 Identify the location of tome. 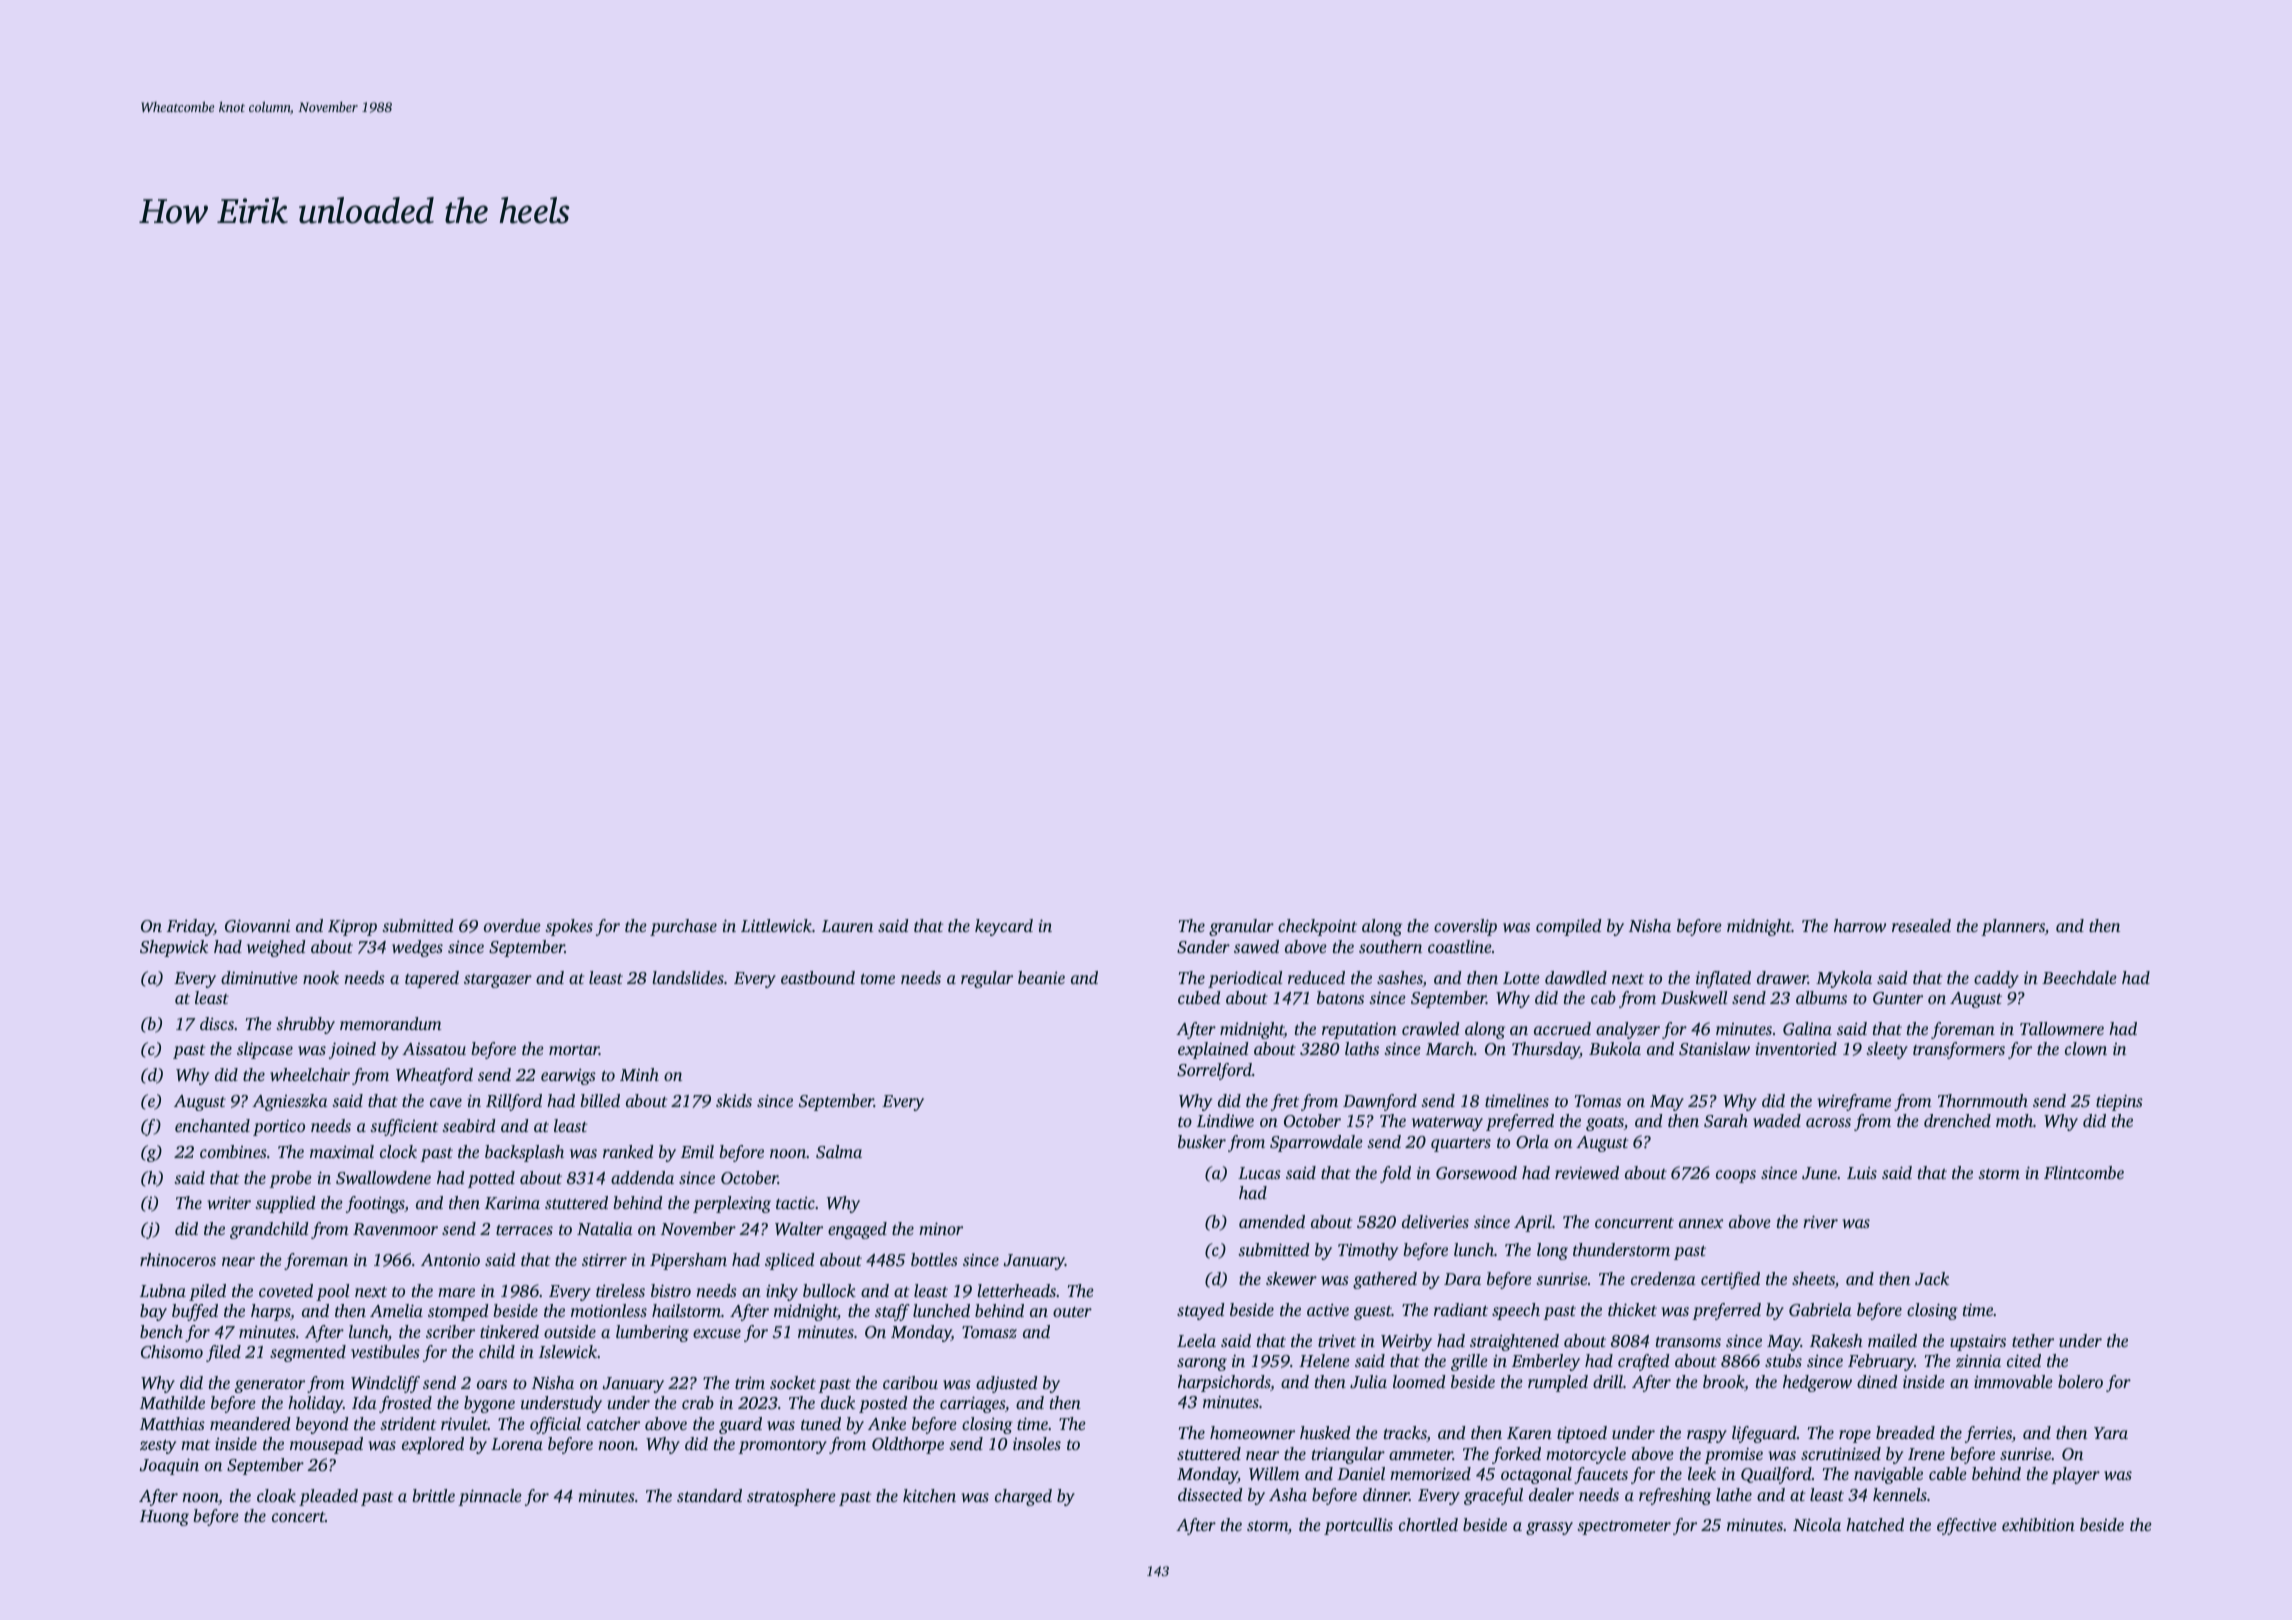
(878, 979).
